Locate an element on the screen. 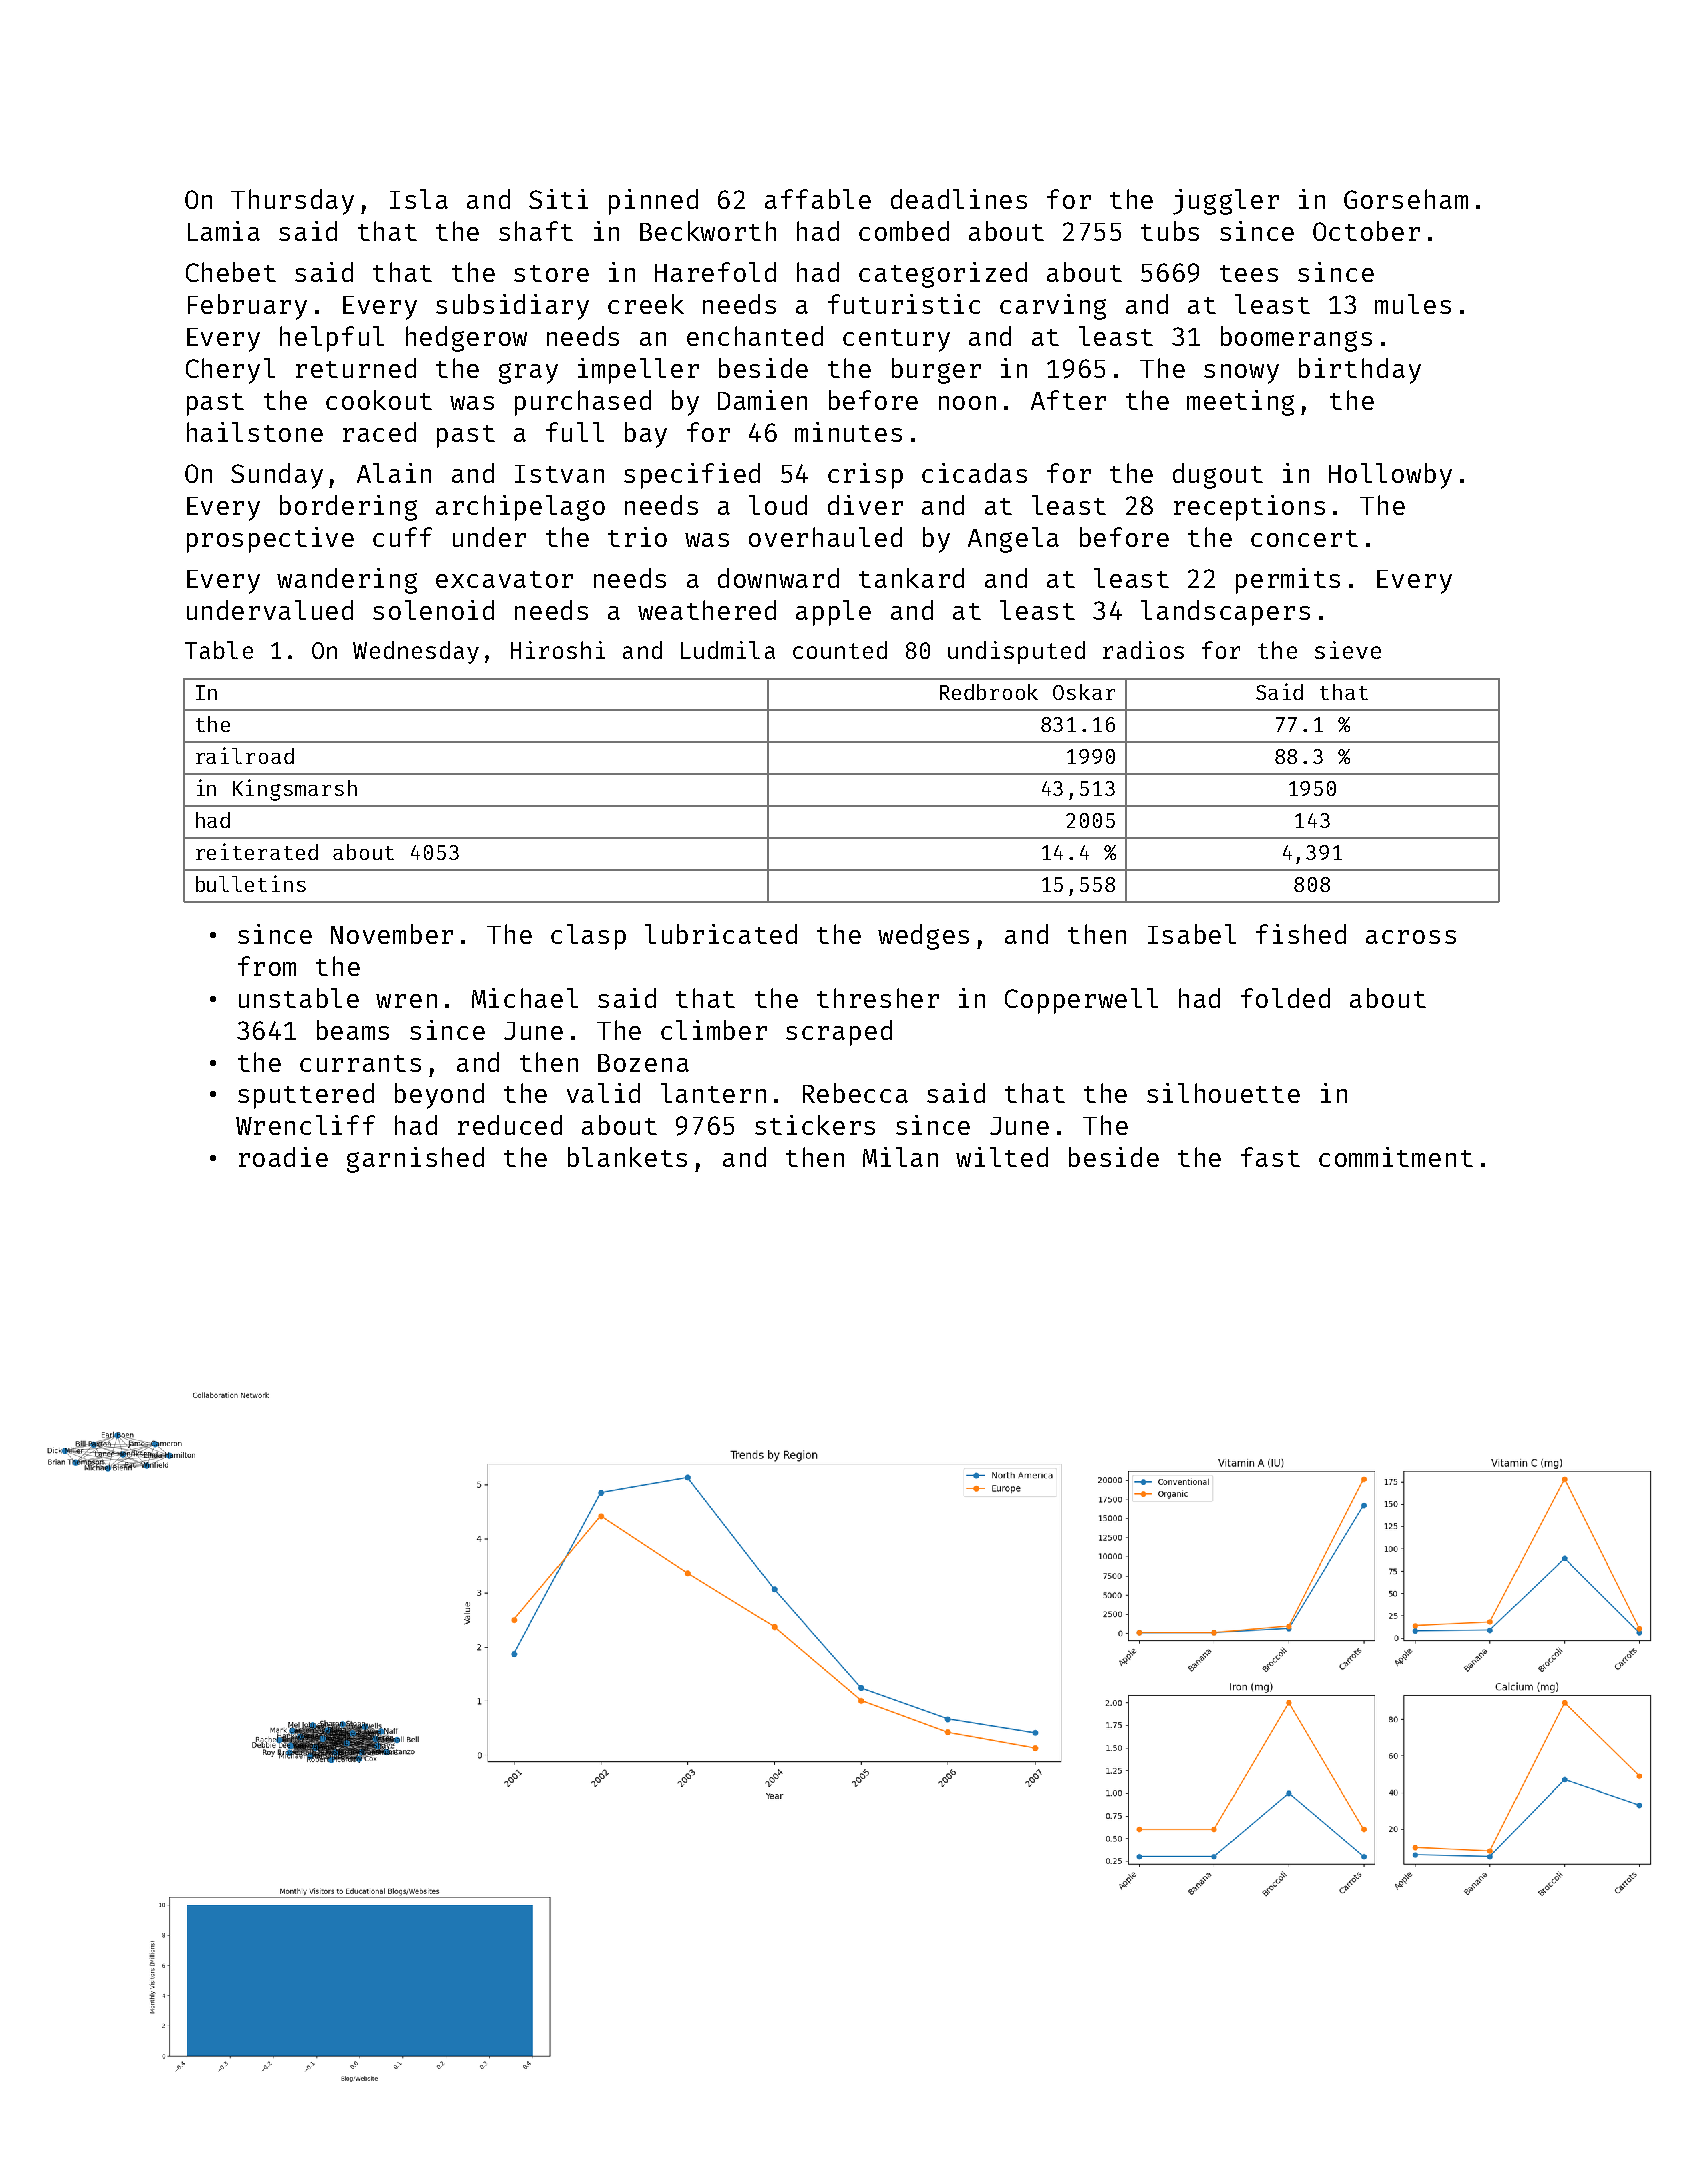  prospective is located at coordinates (270, 540).
